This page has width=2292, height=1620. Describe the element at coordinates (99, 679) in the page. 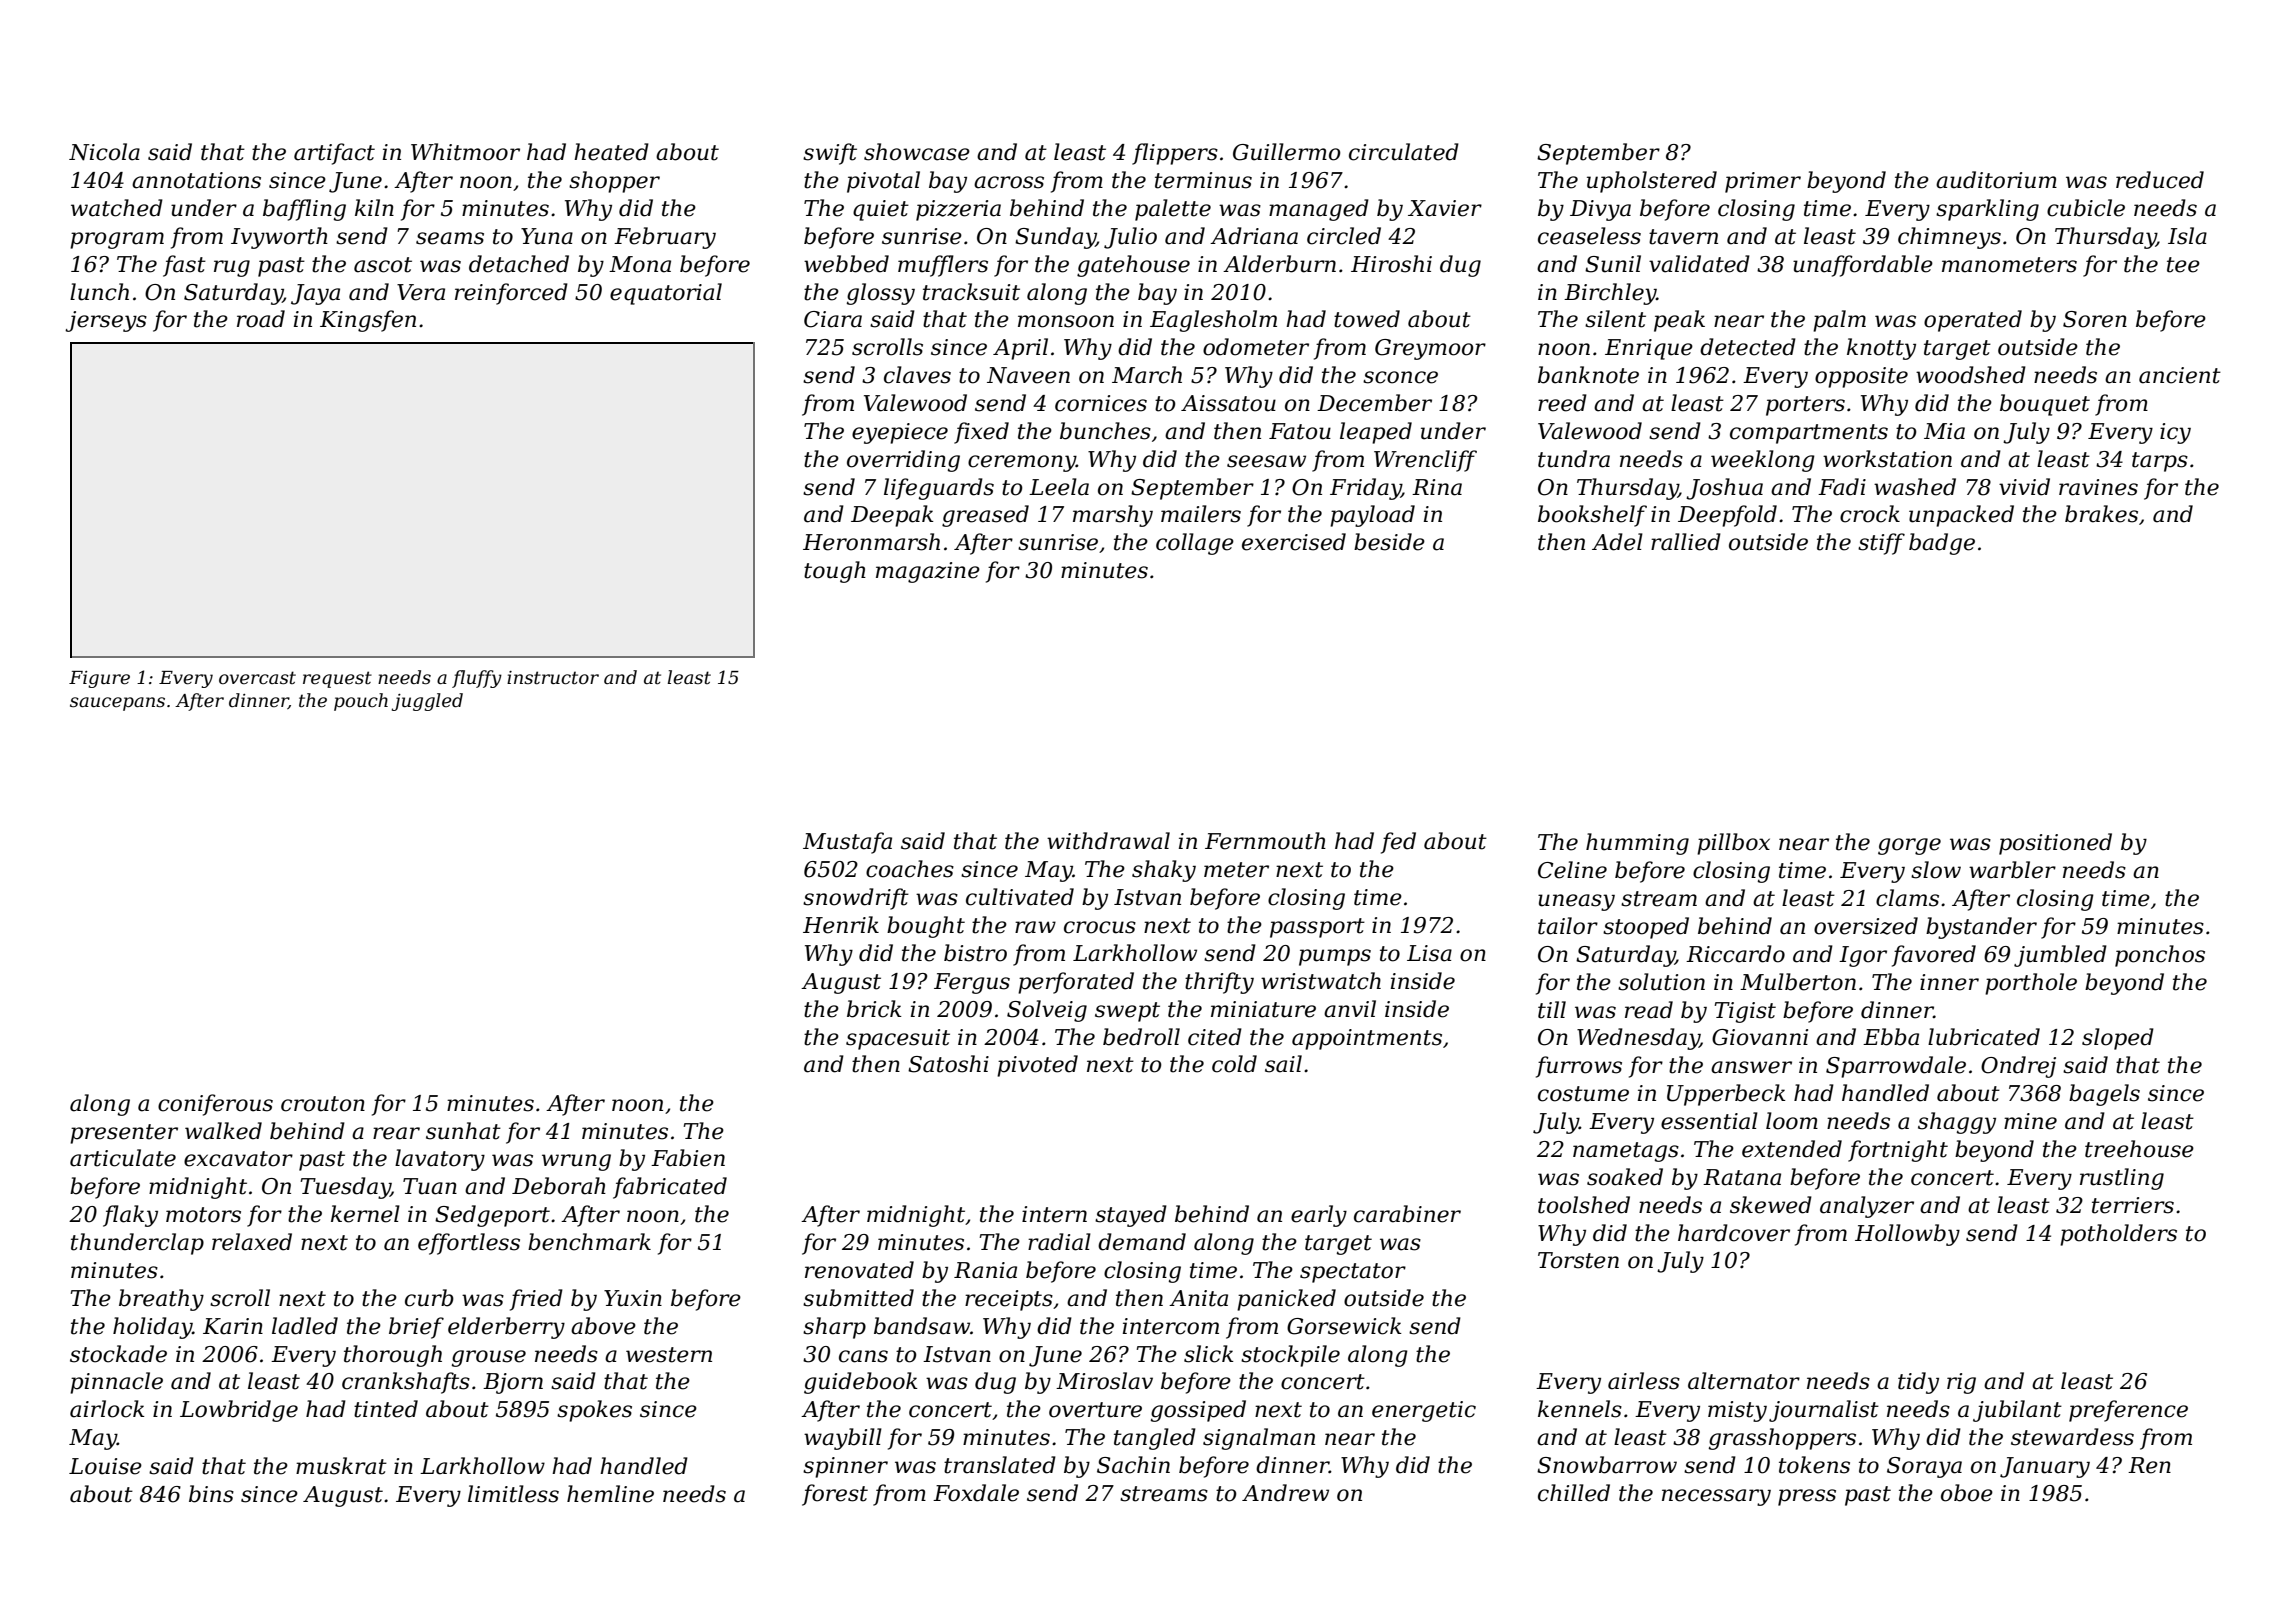

I see `Figure` at that location.
